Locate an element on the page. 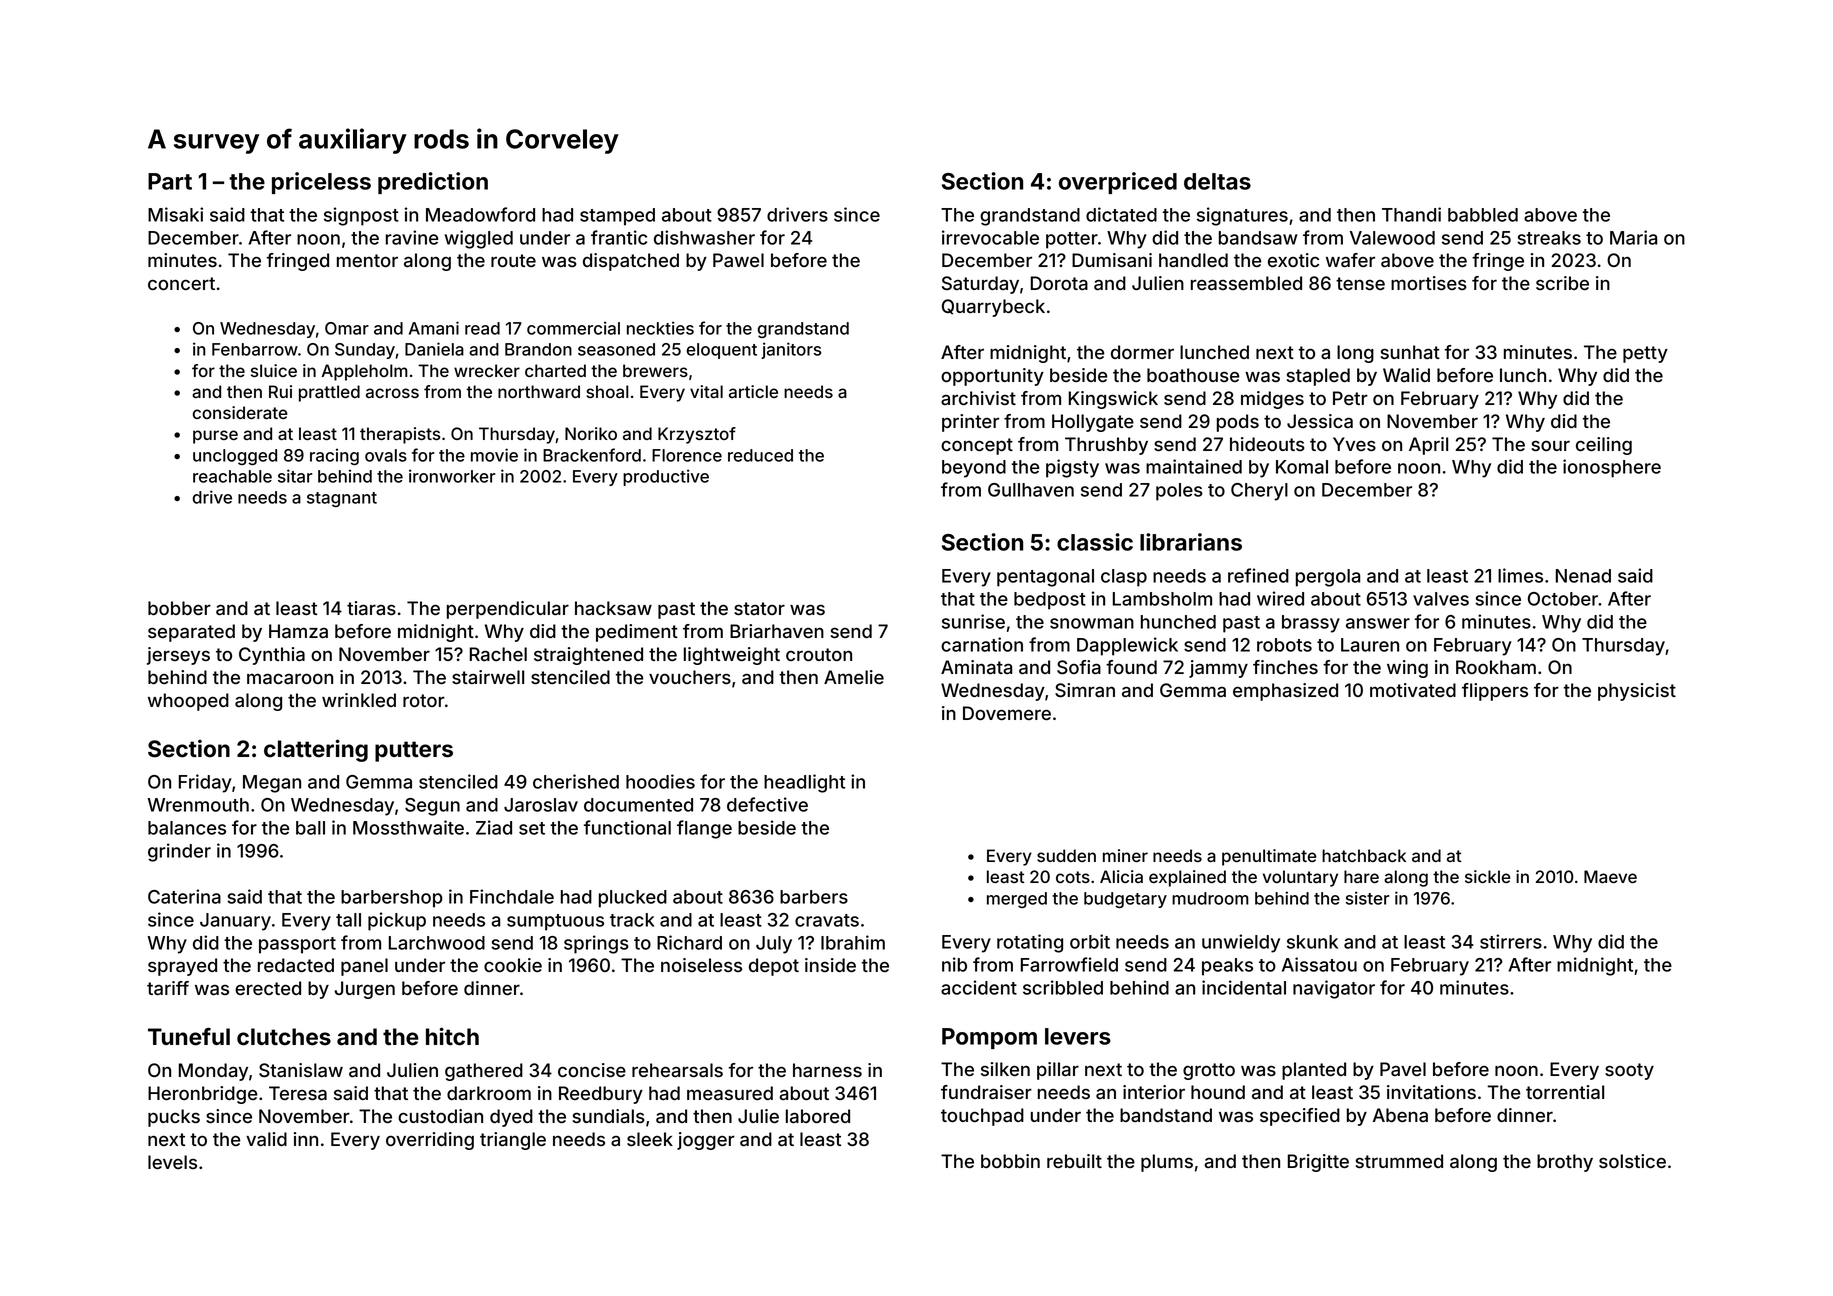 The width and height of the page is (1833, 1296). penultimate is located at coordinates (1269, 857).
